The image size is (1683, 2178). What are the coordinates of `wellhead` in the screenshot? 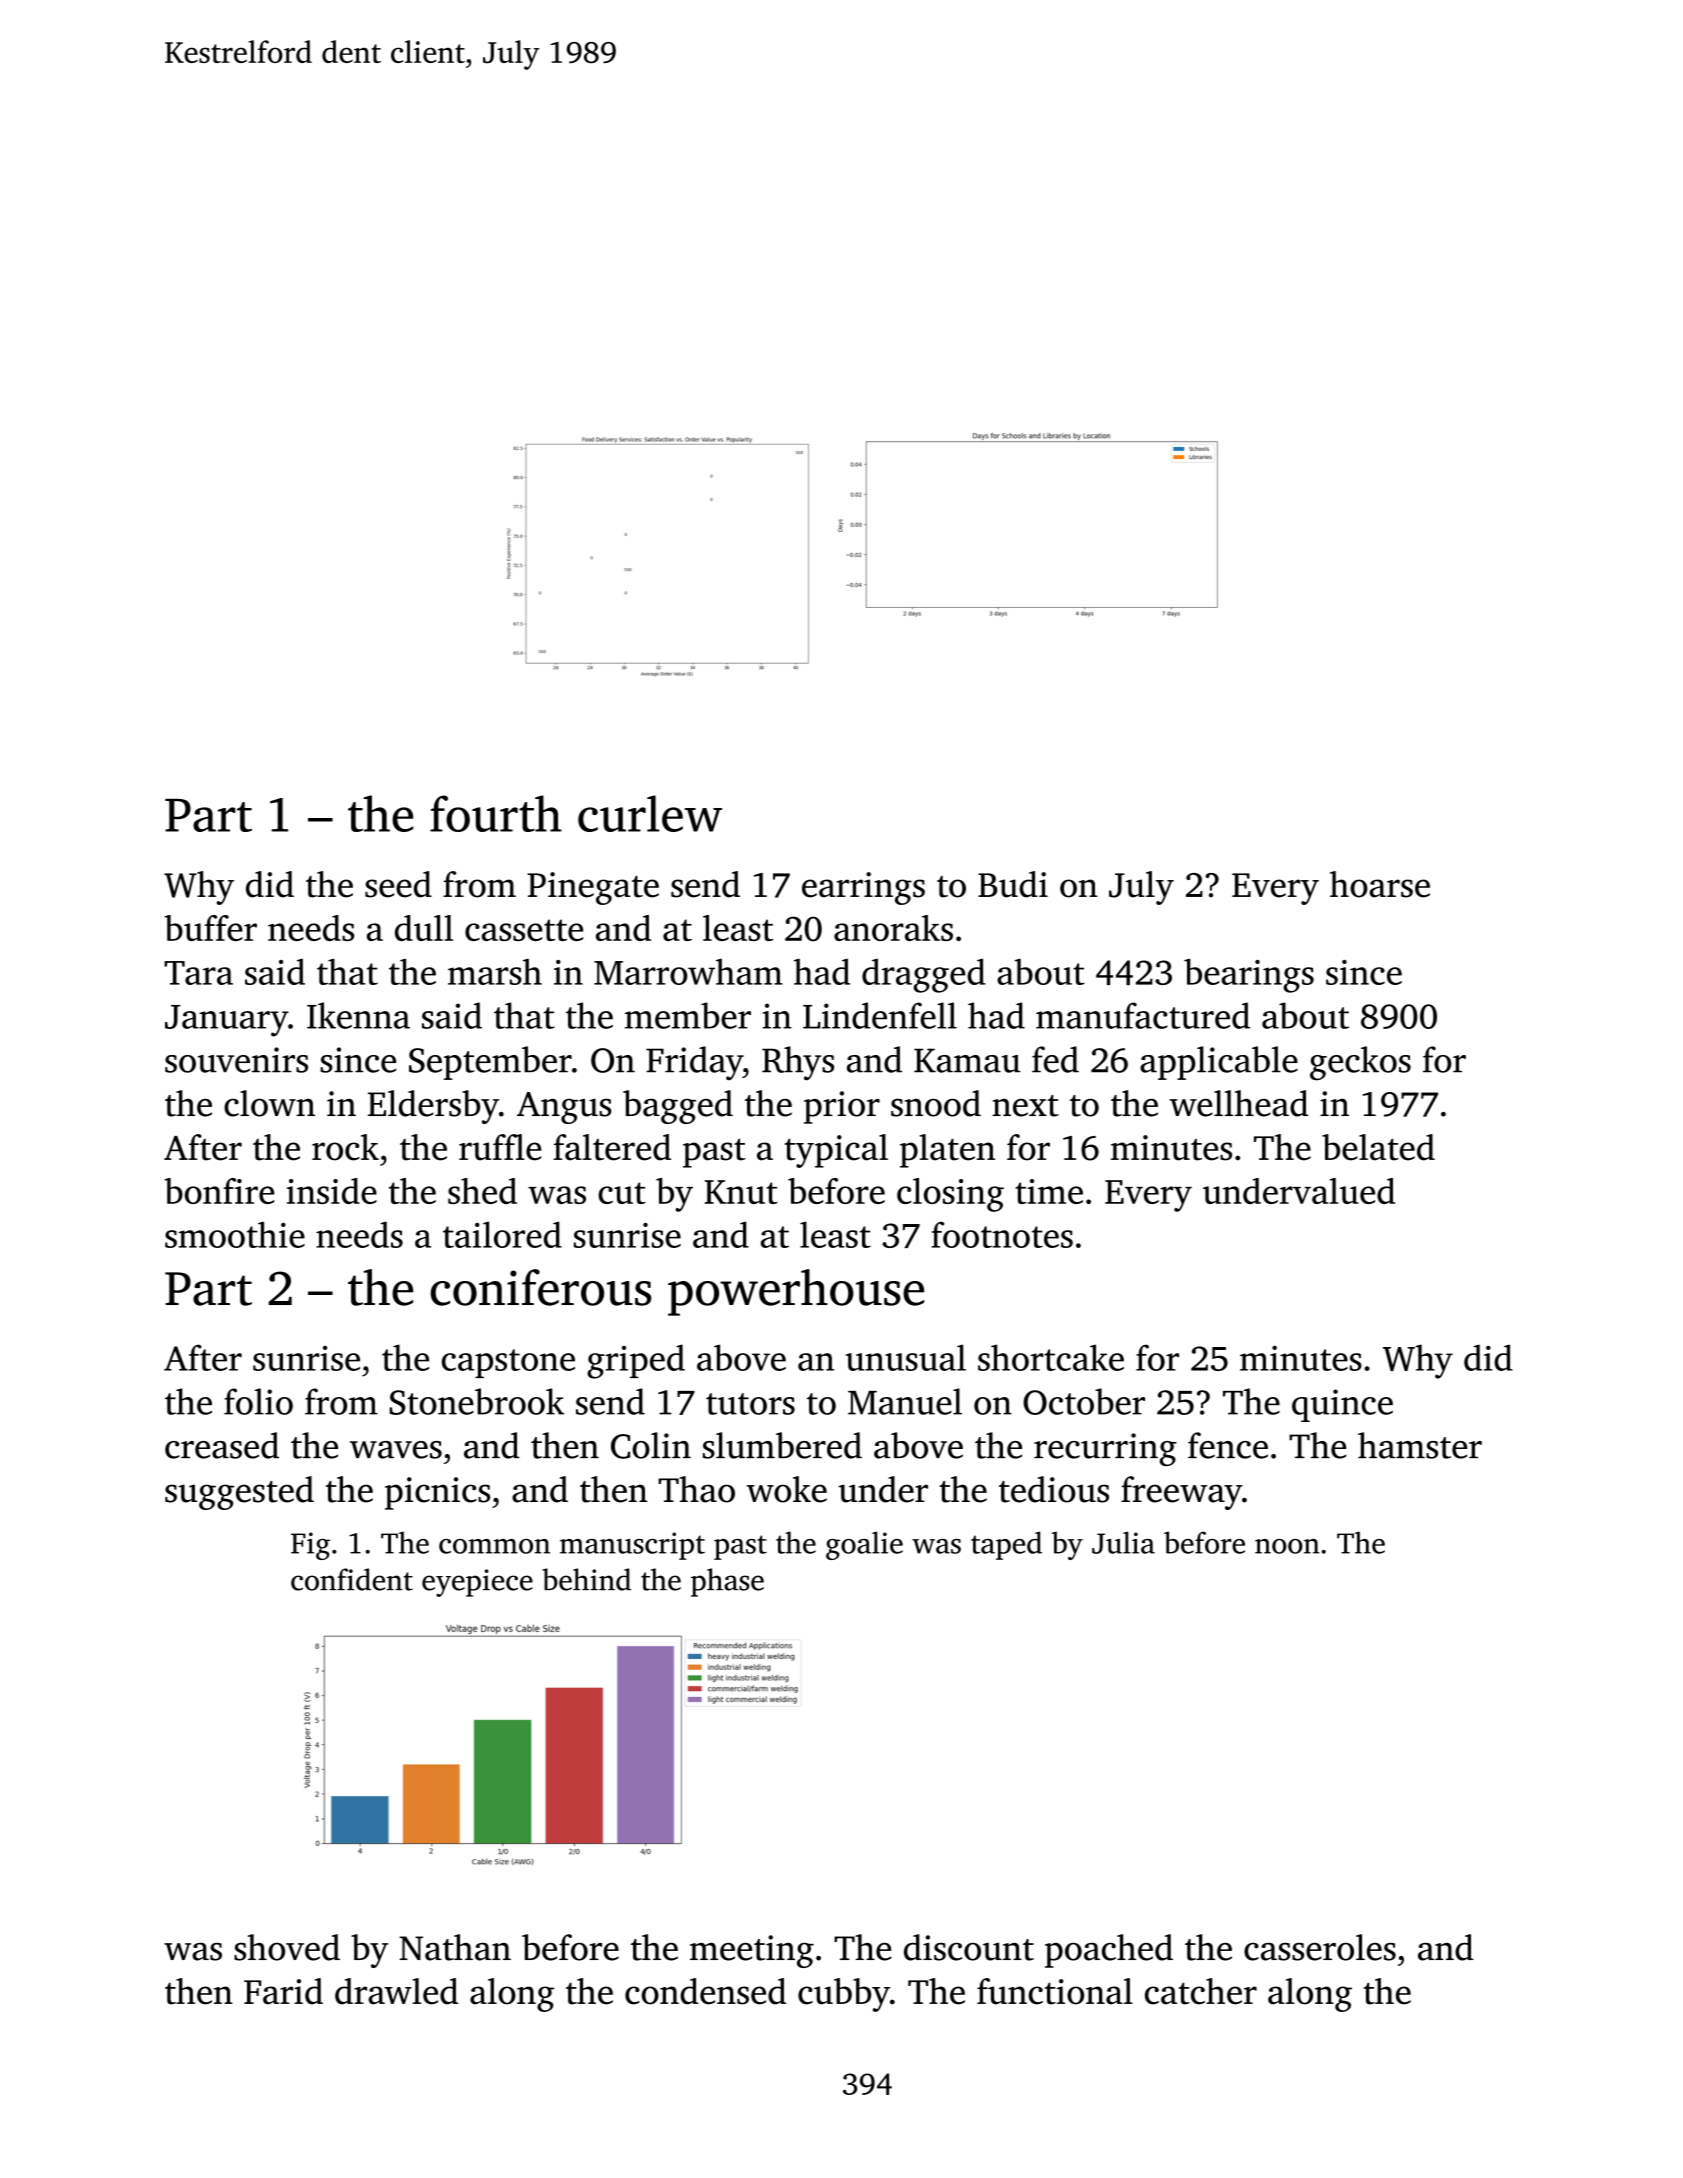 It's located at (1238, 1103).
